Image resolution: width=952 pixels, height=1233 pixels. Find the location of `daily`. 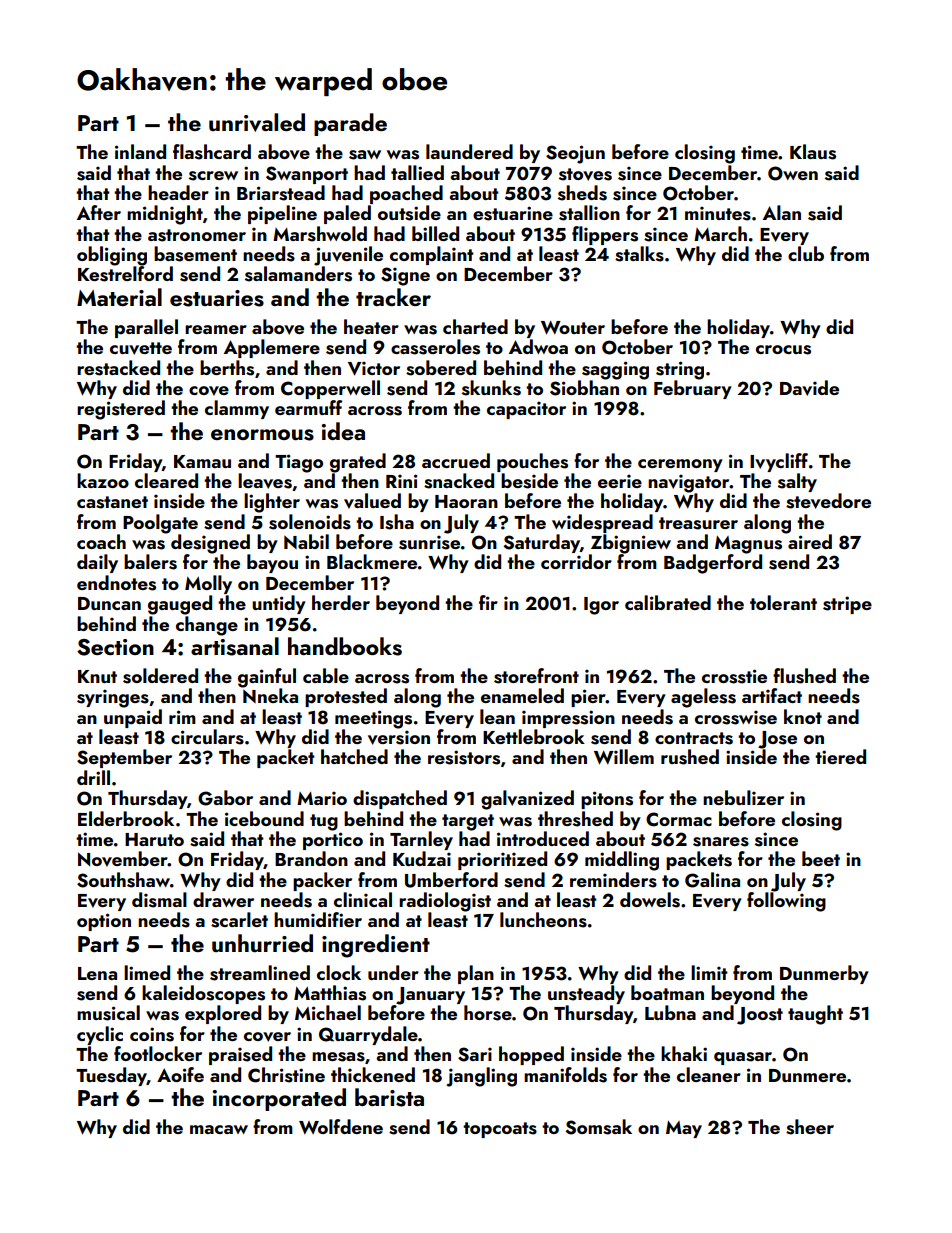

daily is located at coordinates (97, 563).
